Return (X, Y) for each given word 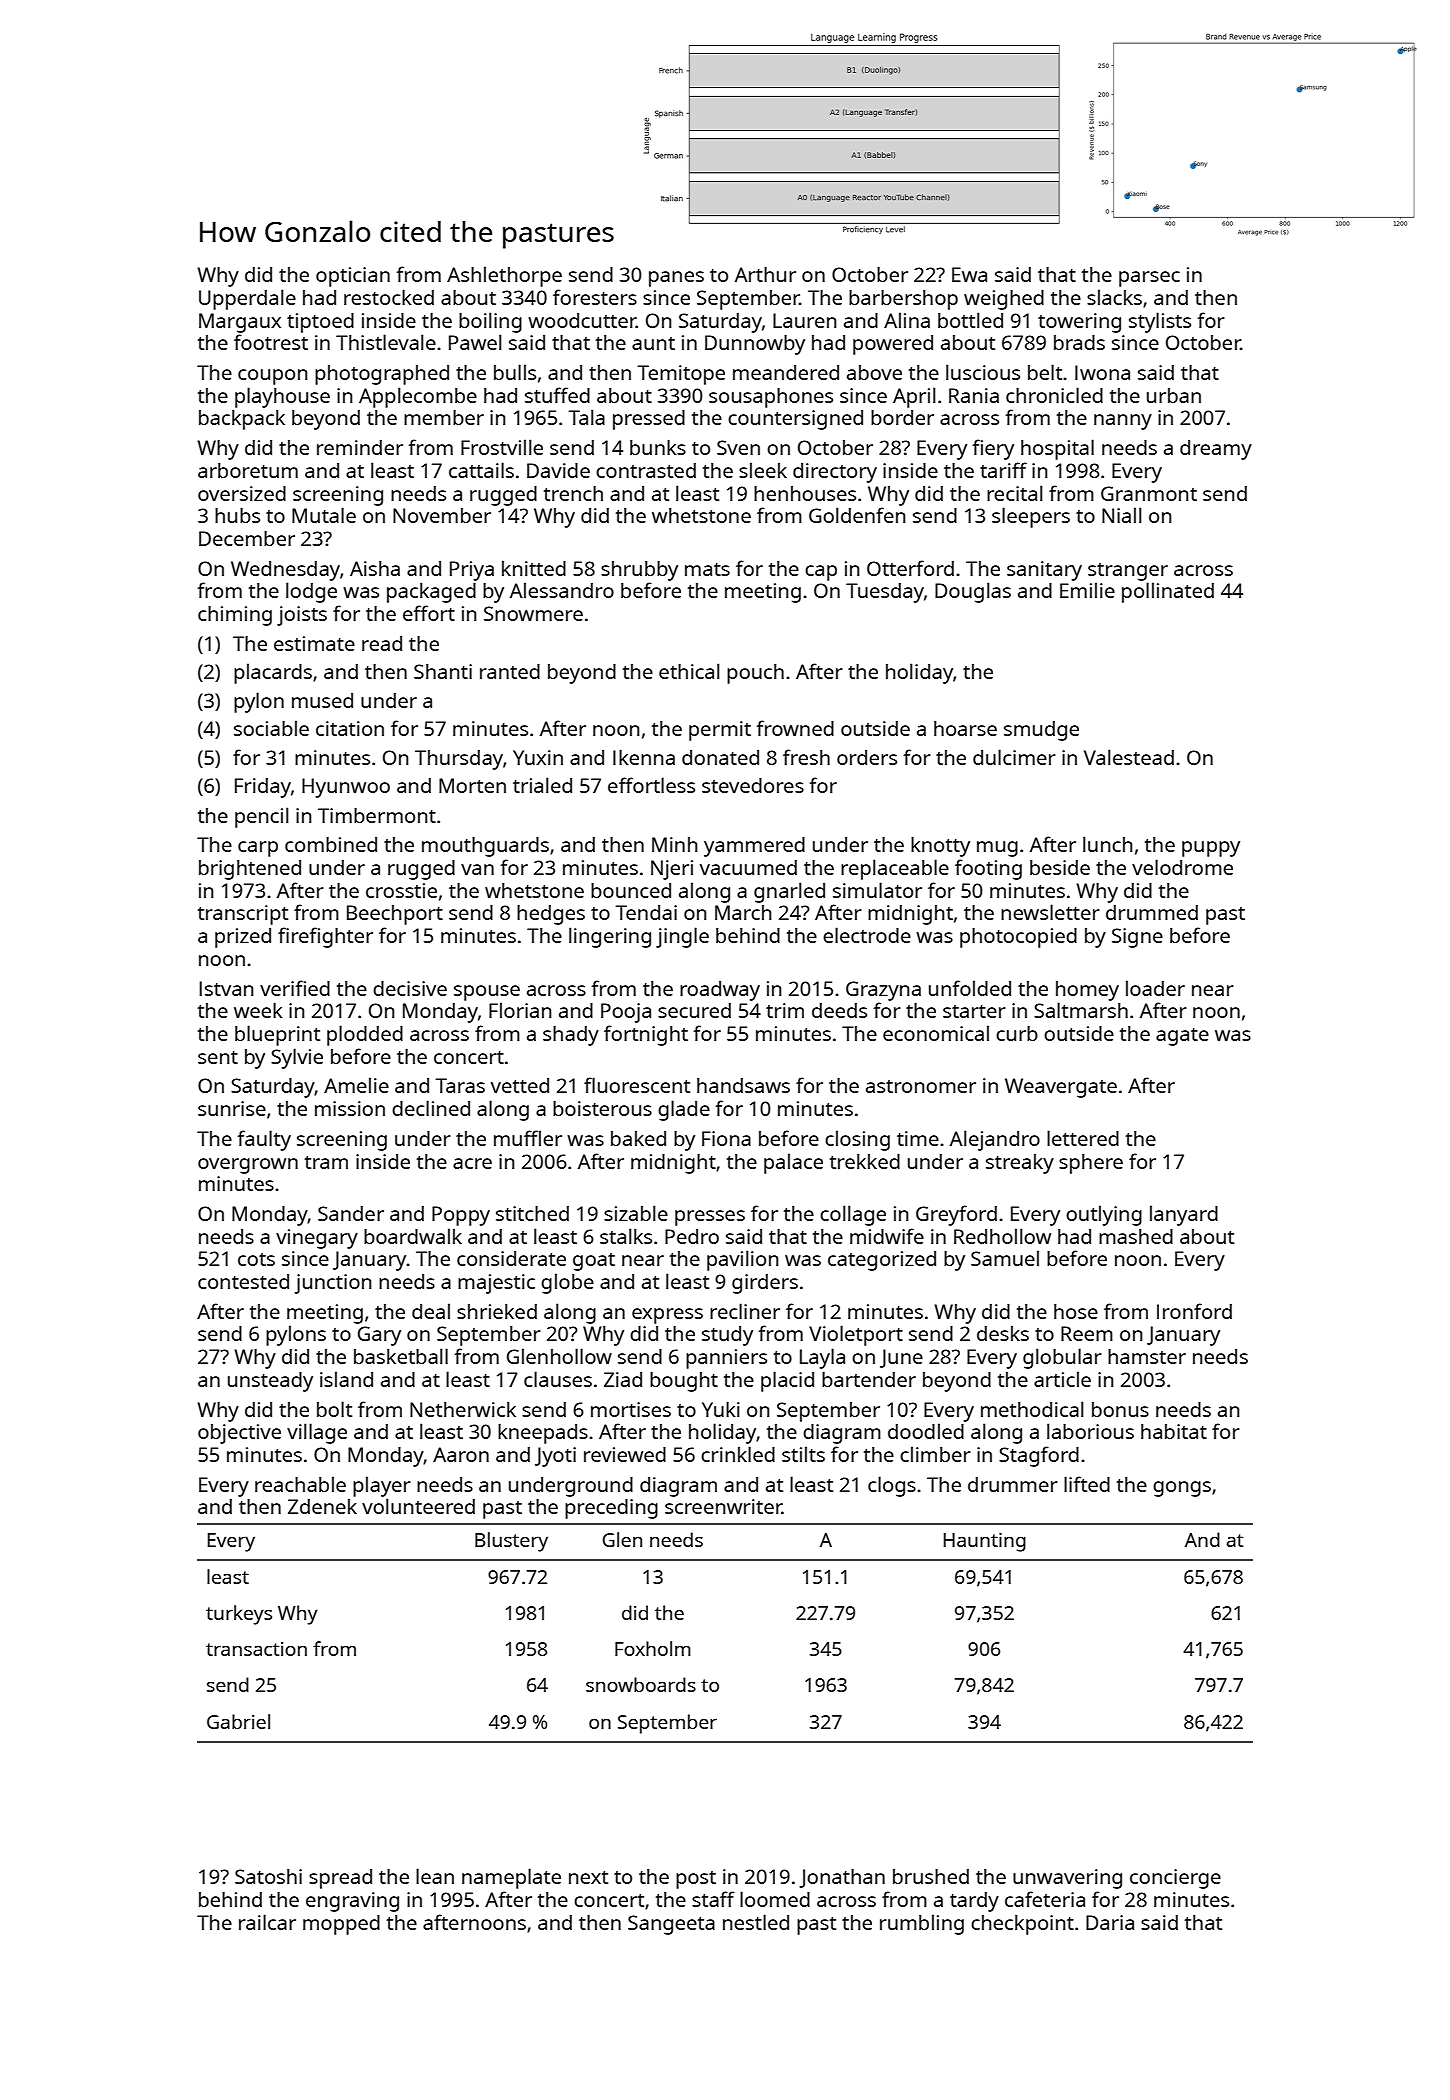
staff (713, 1899)
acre (472, 1163)
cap (821, 573)
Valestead (1129, 757)
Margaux (240, 323)
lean (435, 1876)
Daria (1110, 1922)
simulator (877, 890)
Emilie (1087, 590)
